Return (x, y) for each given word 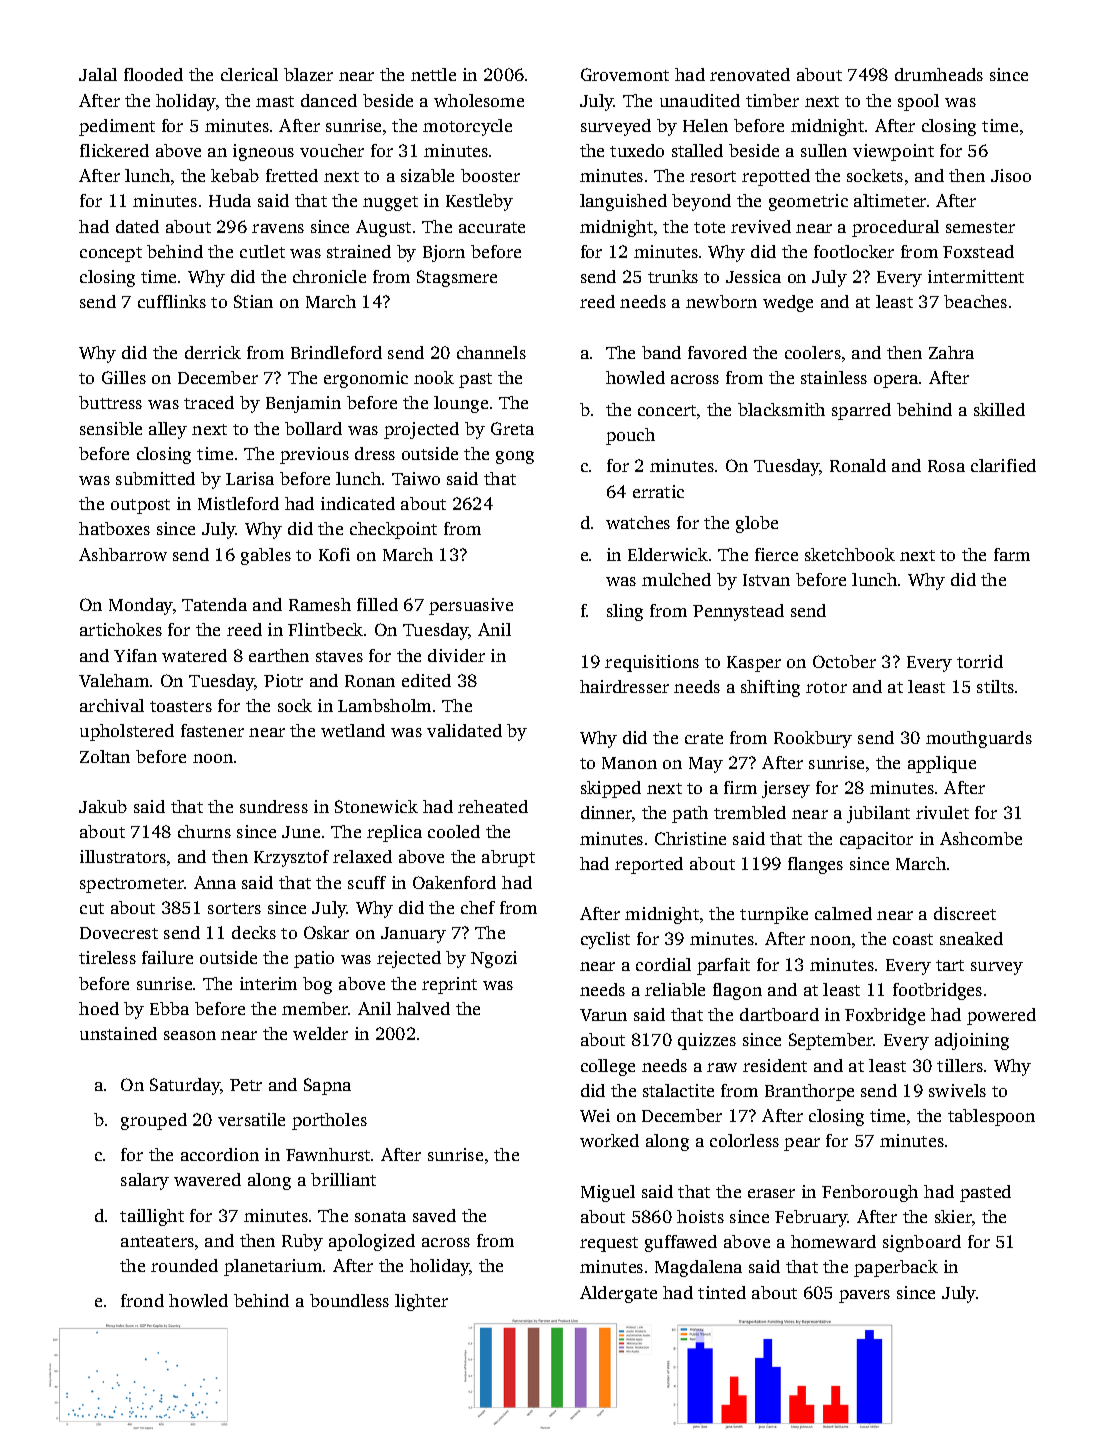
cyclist (605, 940)
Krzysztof (291, 858)
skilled (999, 409)
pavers (864, 1296)
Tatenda (214, 604)
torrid (980, 661)
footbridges (937, 991)
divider (456, 655)
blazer (308, 74)
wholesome (479, 100)
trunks (673, 276)
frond (142, 1300)
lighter (421, 1302)
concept (111, 254)
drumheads (939, 74)
